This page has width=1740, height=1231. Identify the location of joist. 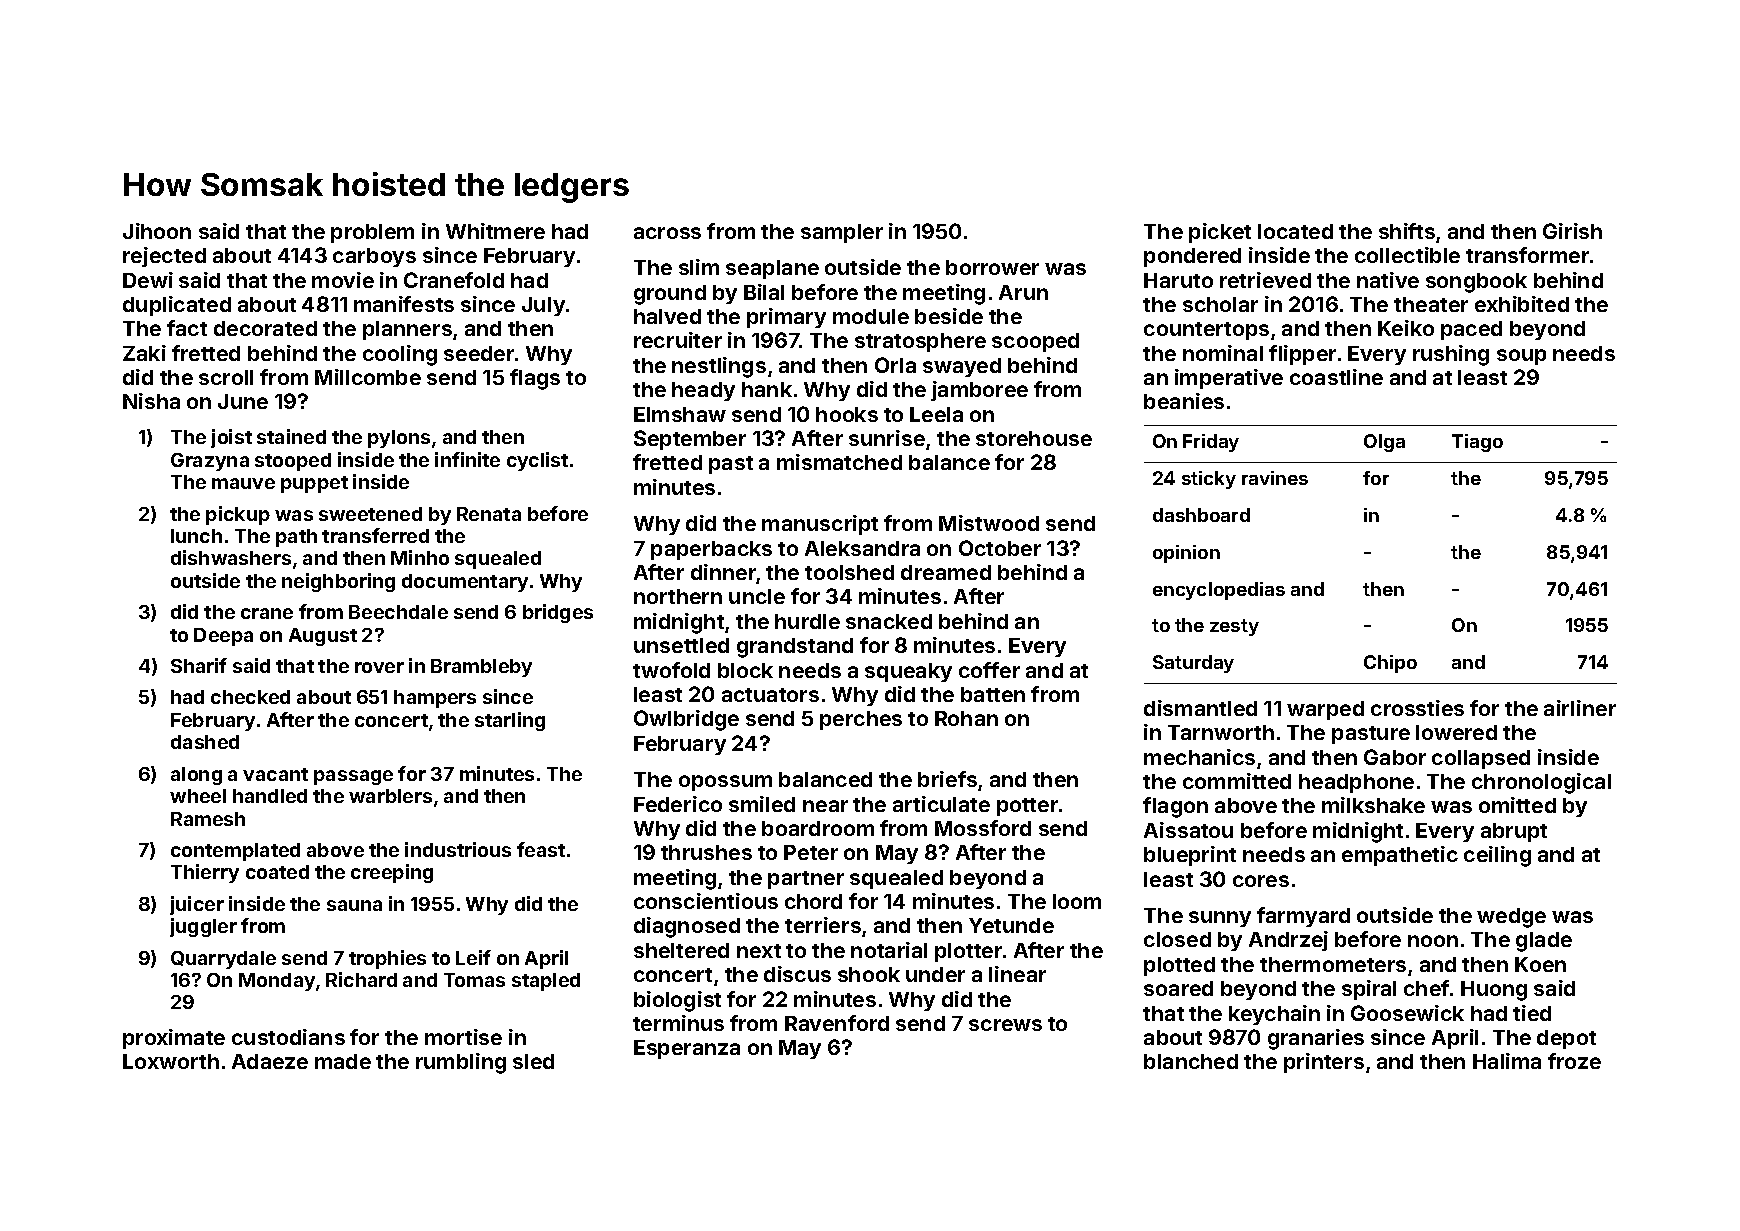
(231, 438).
